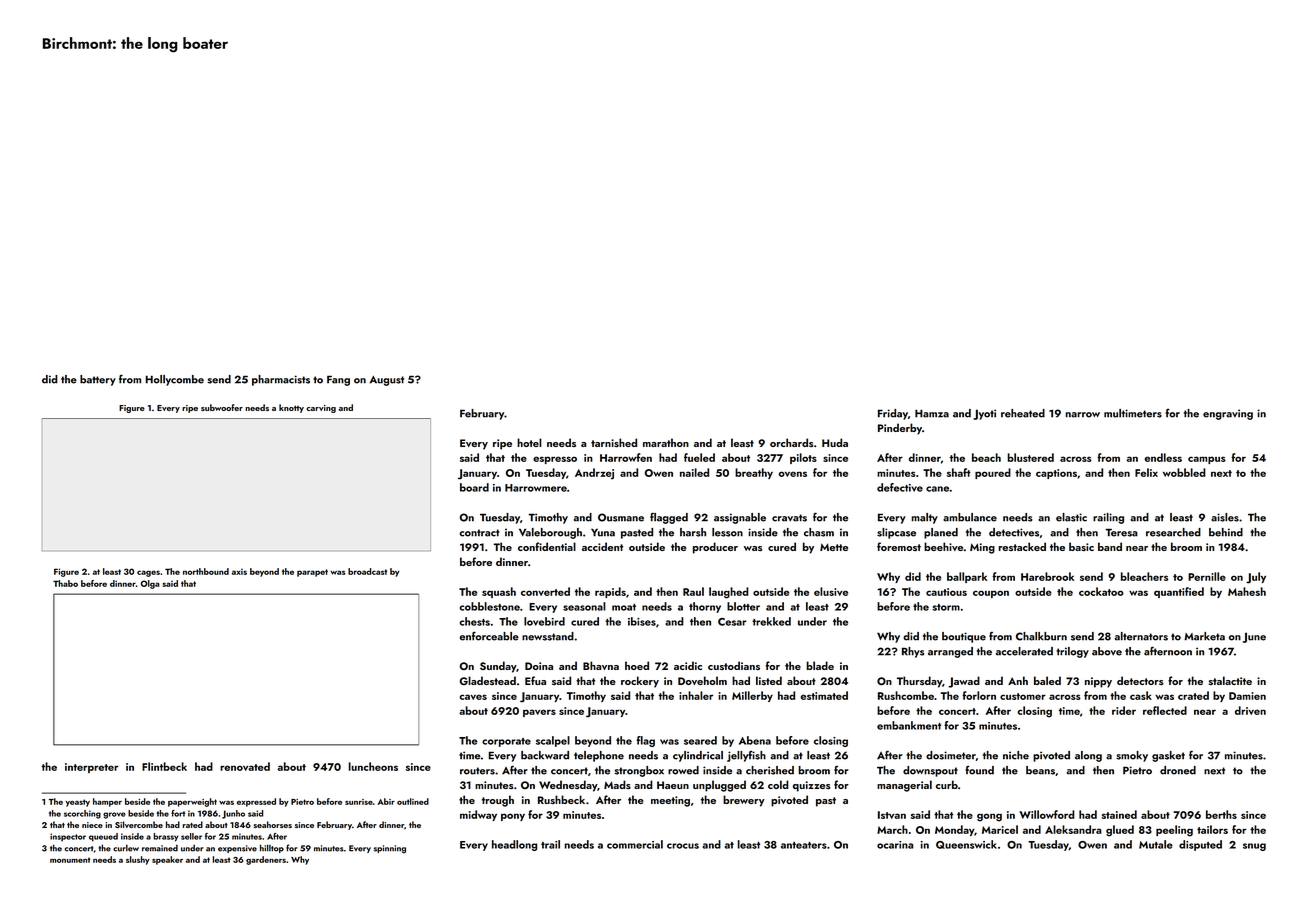 Image resolution: width=1308 pixels, height=924 pixels. What do you see at coordinates (175, 380) in the document?
I see `Hollycombe` at bounding box center [175, 380].
